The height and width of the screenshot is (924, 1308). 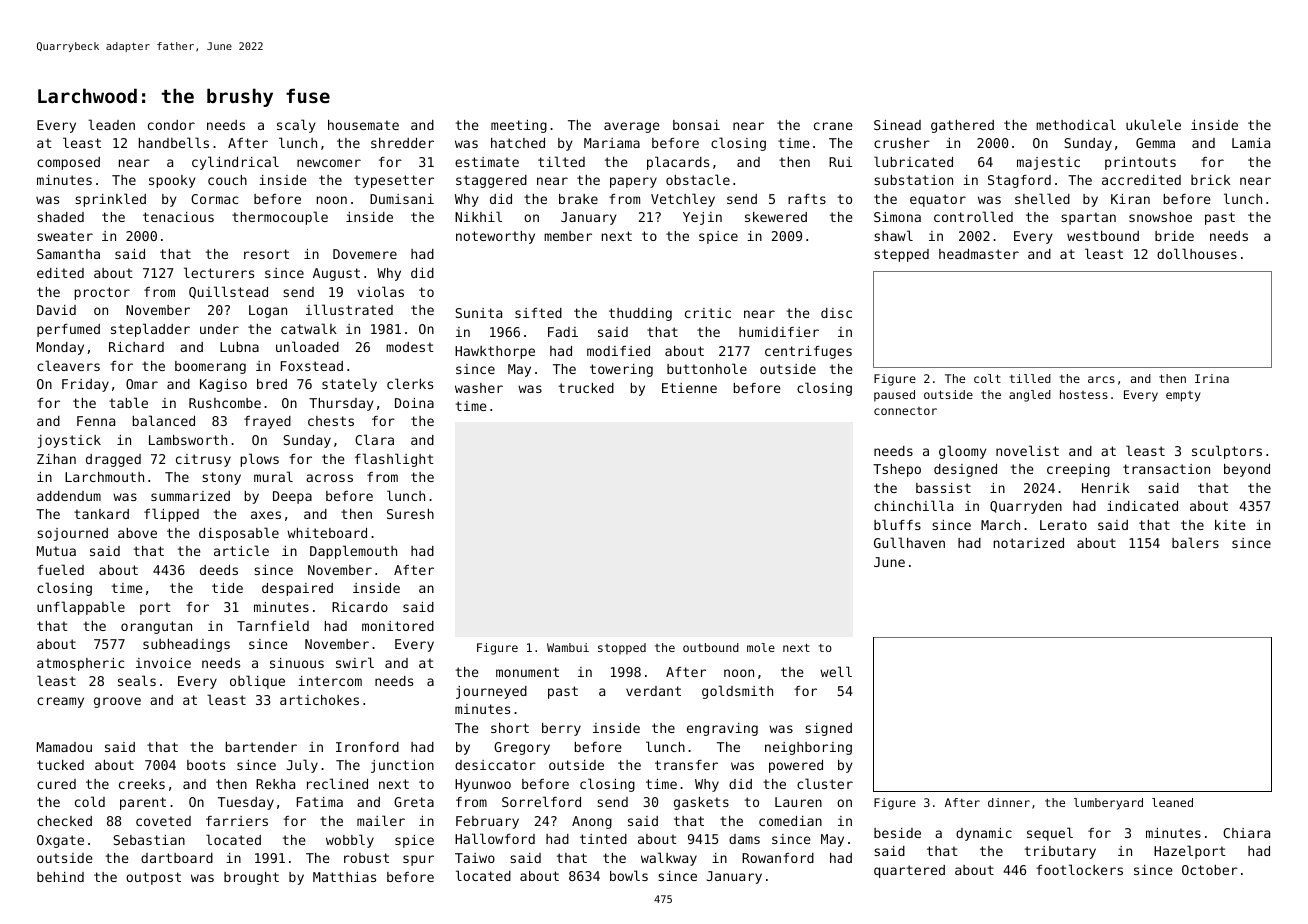 I want to click on brought, so click(x=251, y=878).
